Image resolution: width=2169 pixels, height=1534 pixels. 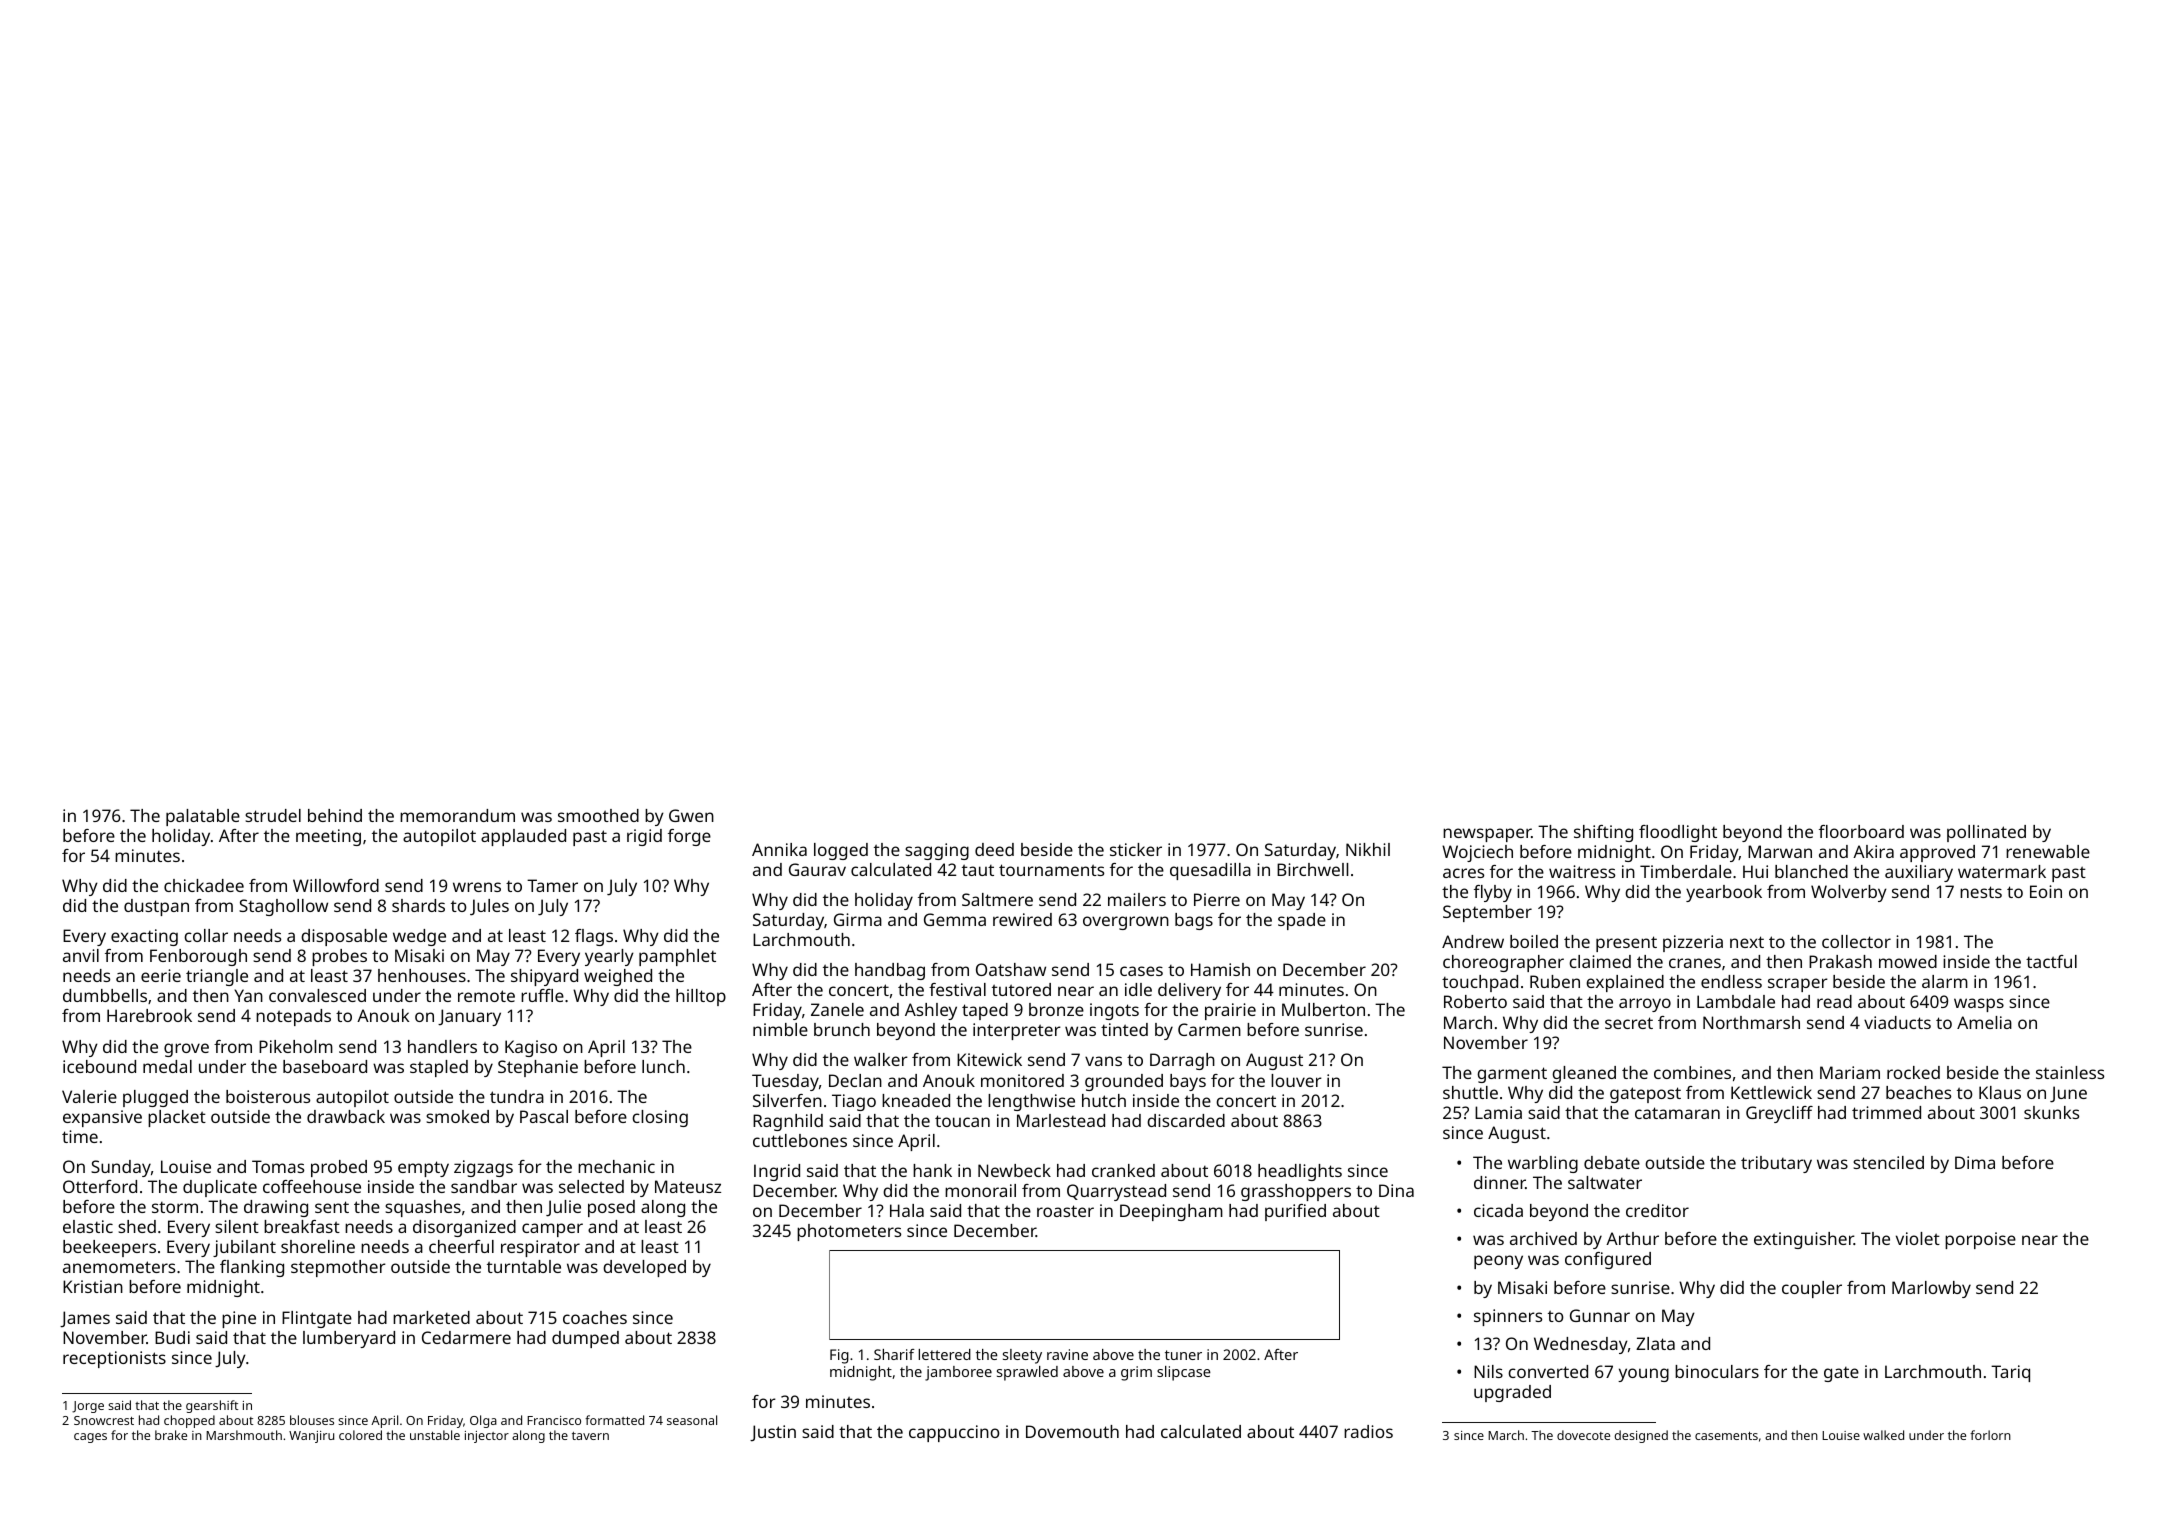 What do you see at coordinates (1984, 1022) in the screenshot?
I see `Amelia` at bounding box center [1984, 1022].
